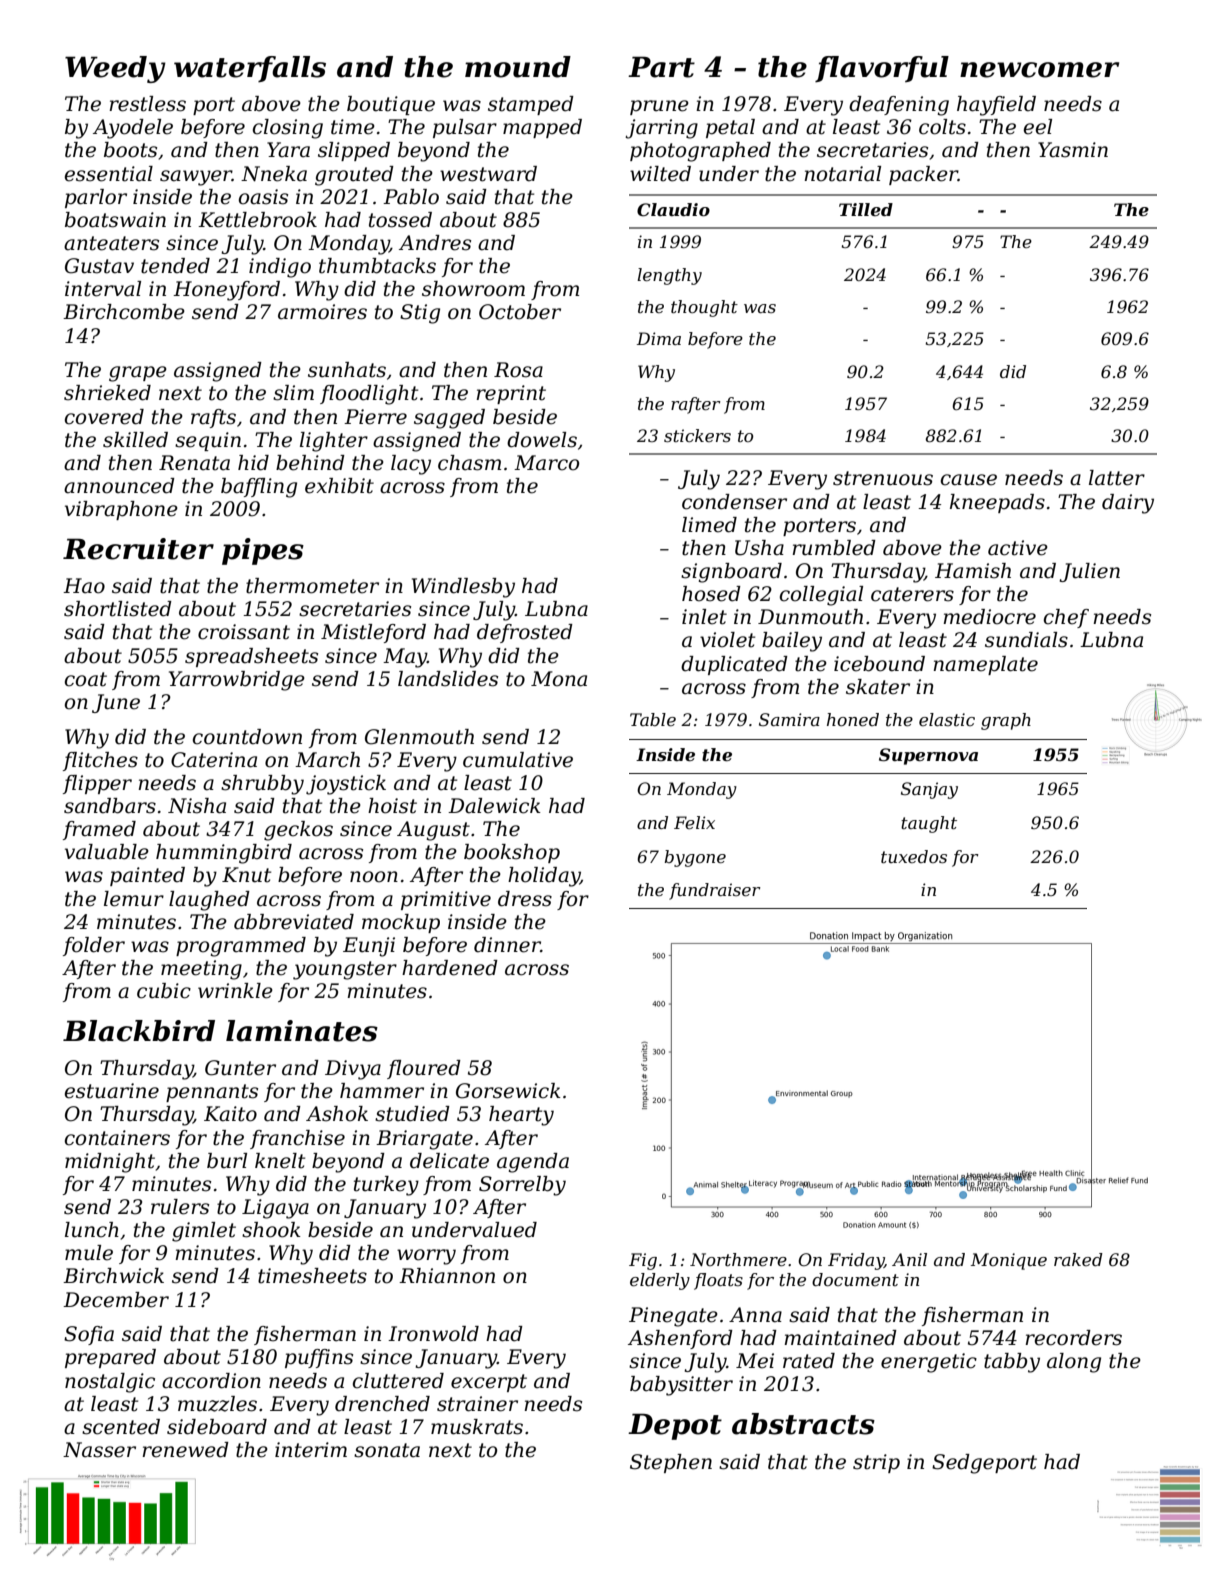 The height and width of the screenshot is (1580, 1221). What do you see at coordinates (738, 1260) in the screenshot?
I see `Northmere` at bounding box center [738, 1260].
